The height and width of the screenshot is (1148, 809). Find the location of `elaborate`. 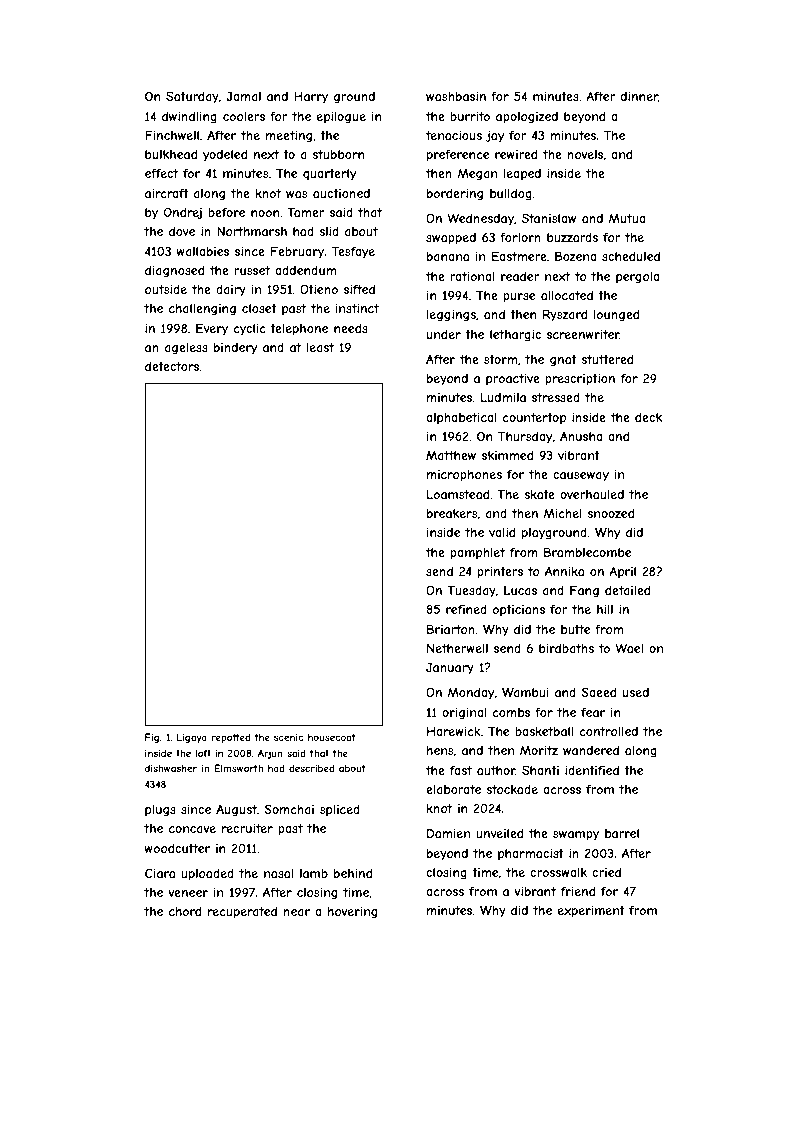

elaborate is located at coordinates (453, 789).
